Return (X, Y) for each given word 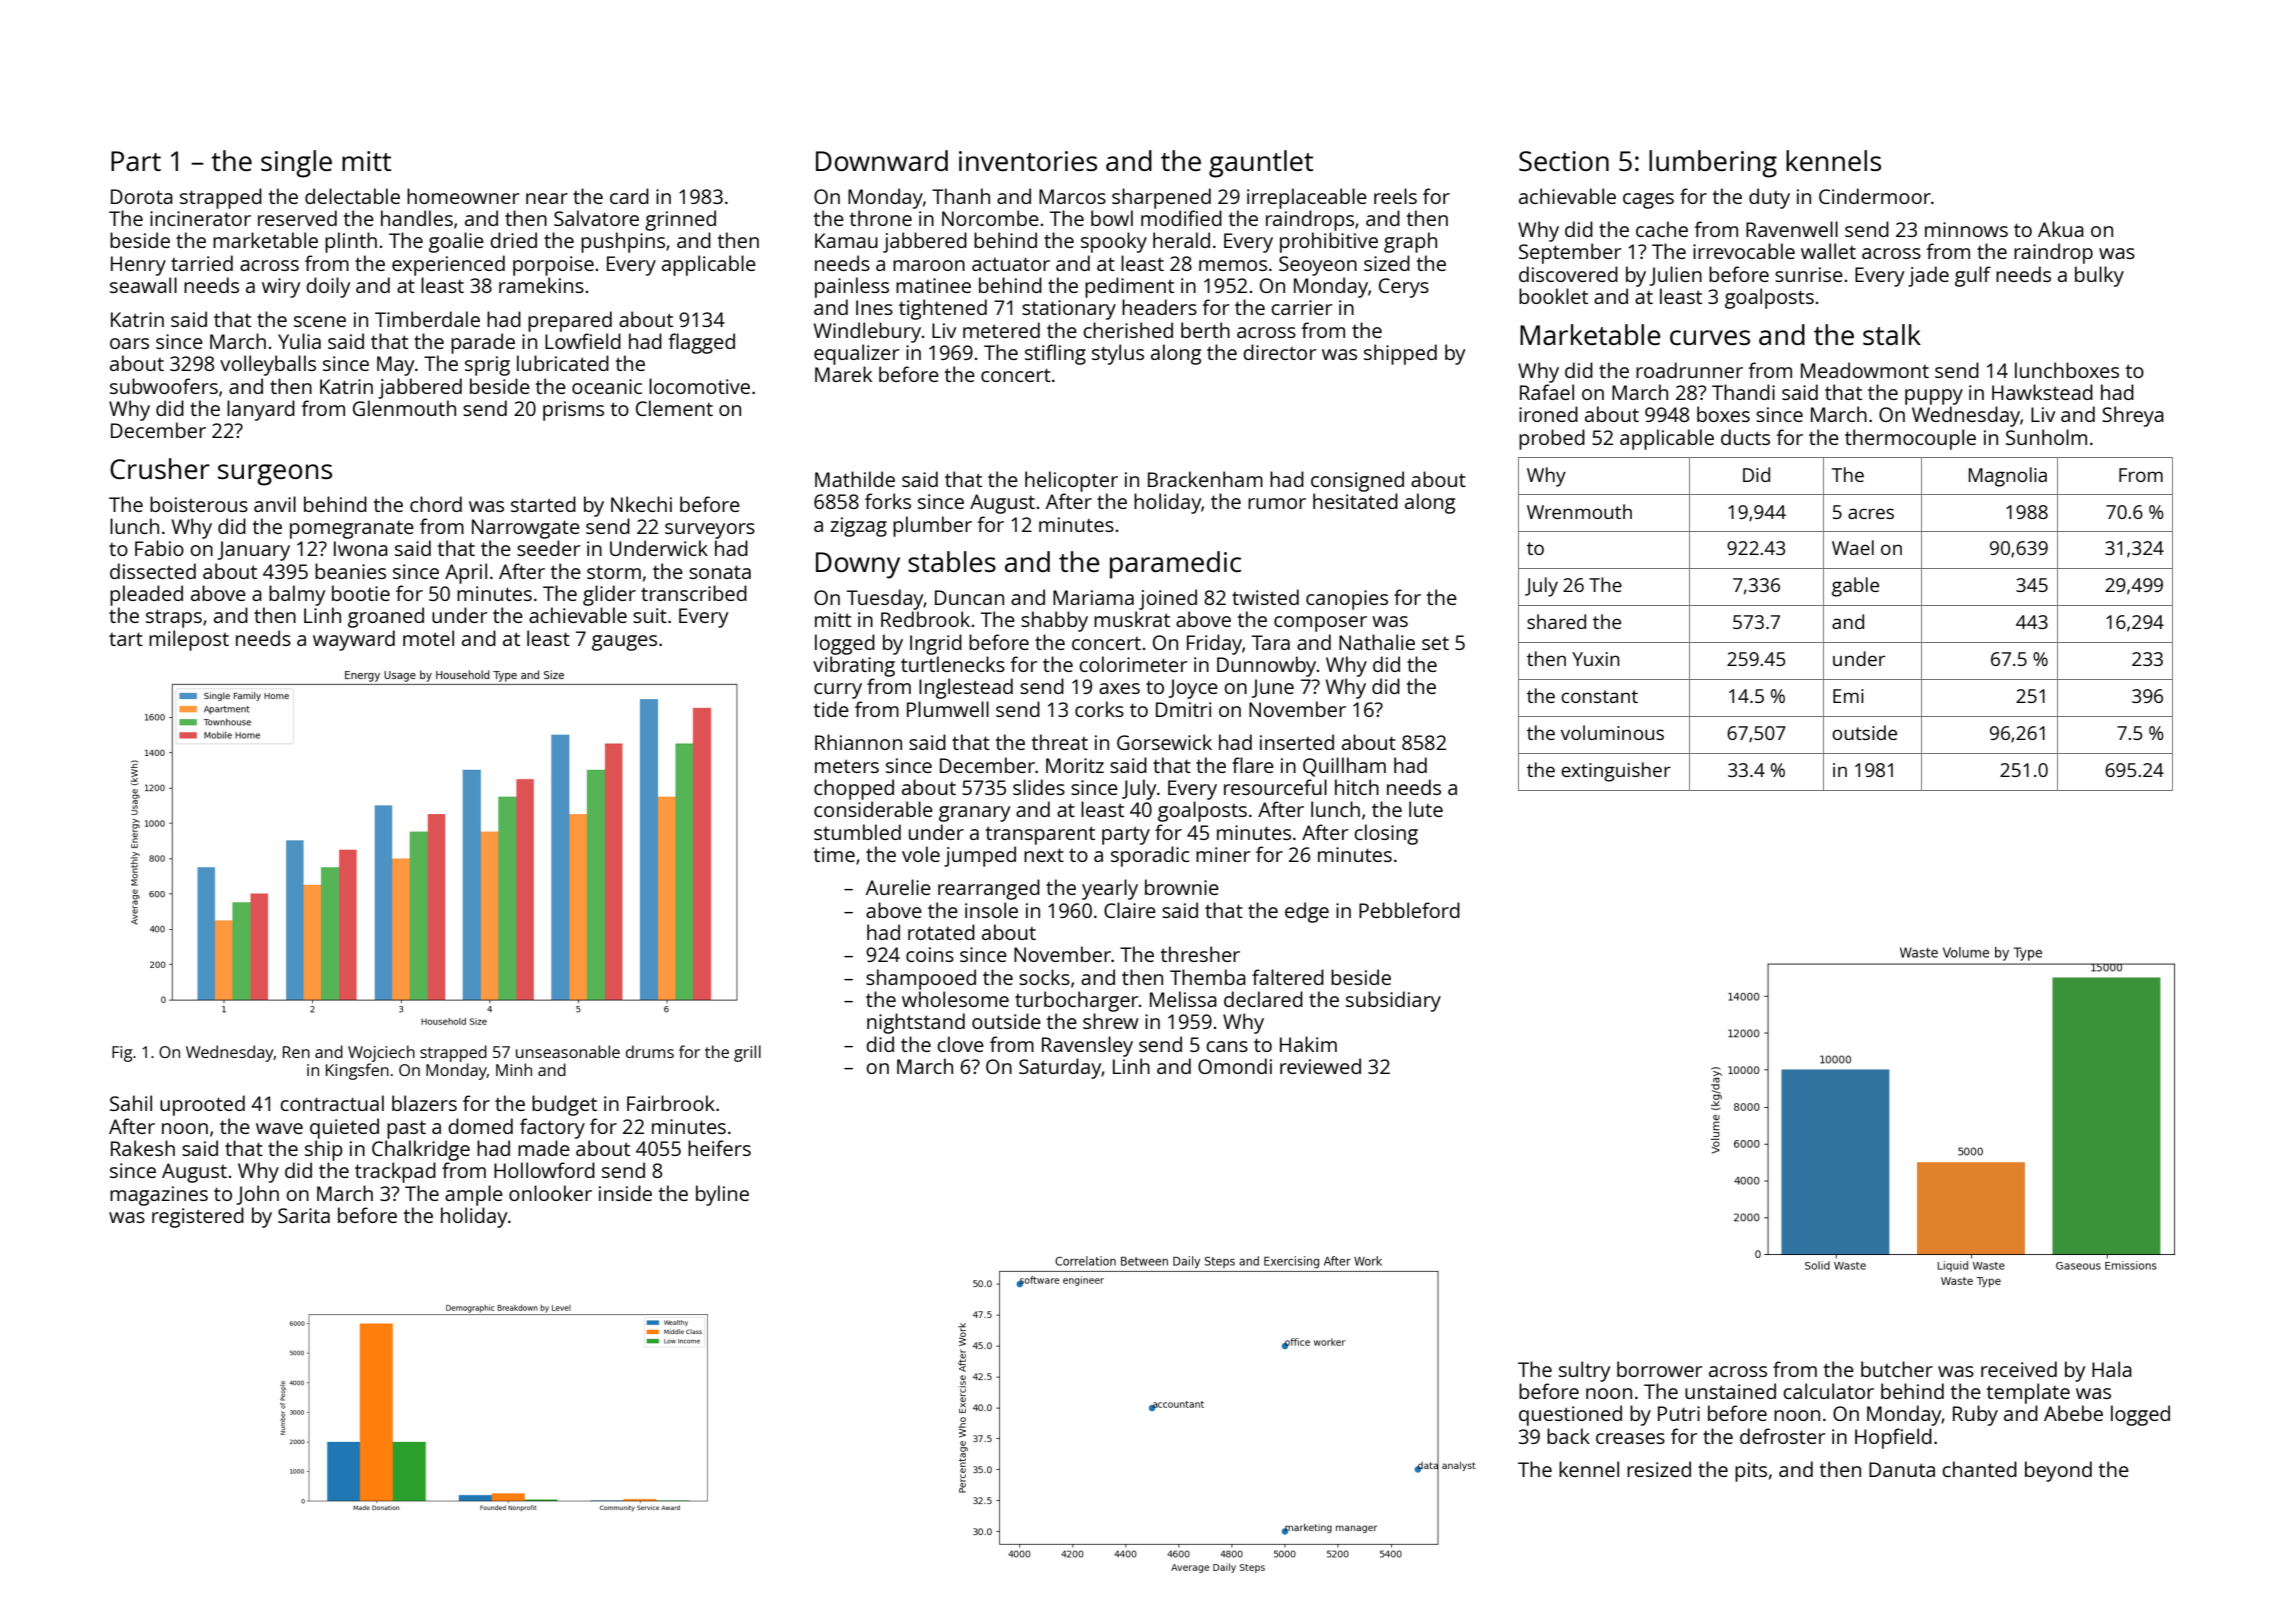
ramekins (541, 285)
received (2019, 1369)
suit (650, 615)
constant (1599, 696)
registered (198, 1217)
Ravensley (1087, 1046)
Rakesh (143, 1148)
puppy (1934, 397)
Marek (843, 374)
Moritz (1075, 765)
